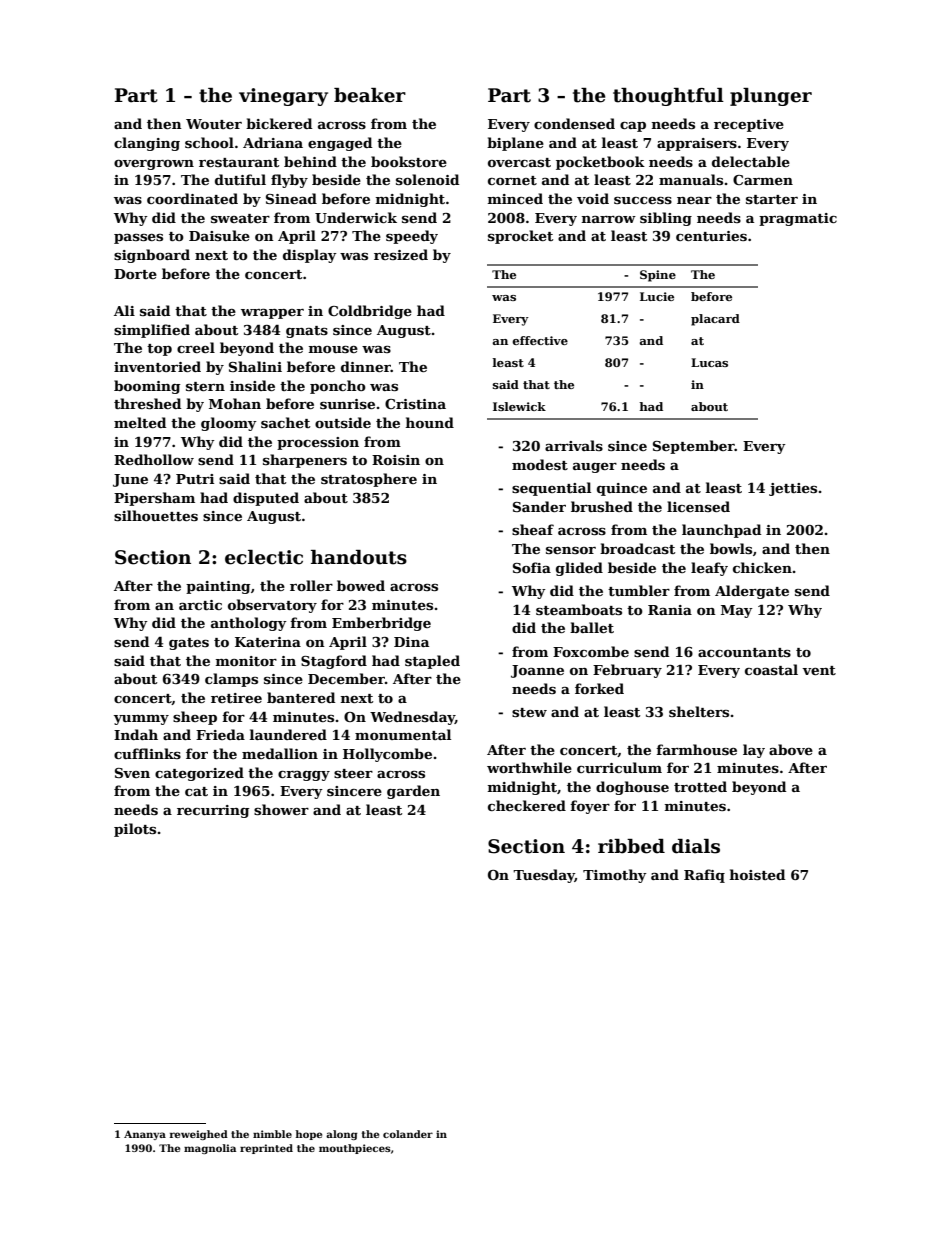 The image size is (952, 1233). Describe the element at coordinates (355, 1149) in the screenshot. I see `mouthpieces` at that location.
